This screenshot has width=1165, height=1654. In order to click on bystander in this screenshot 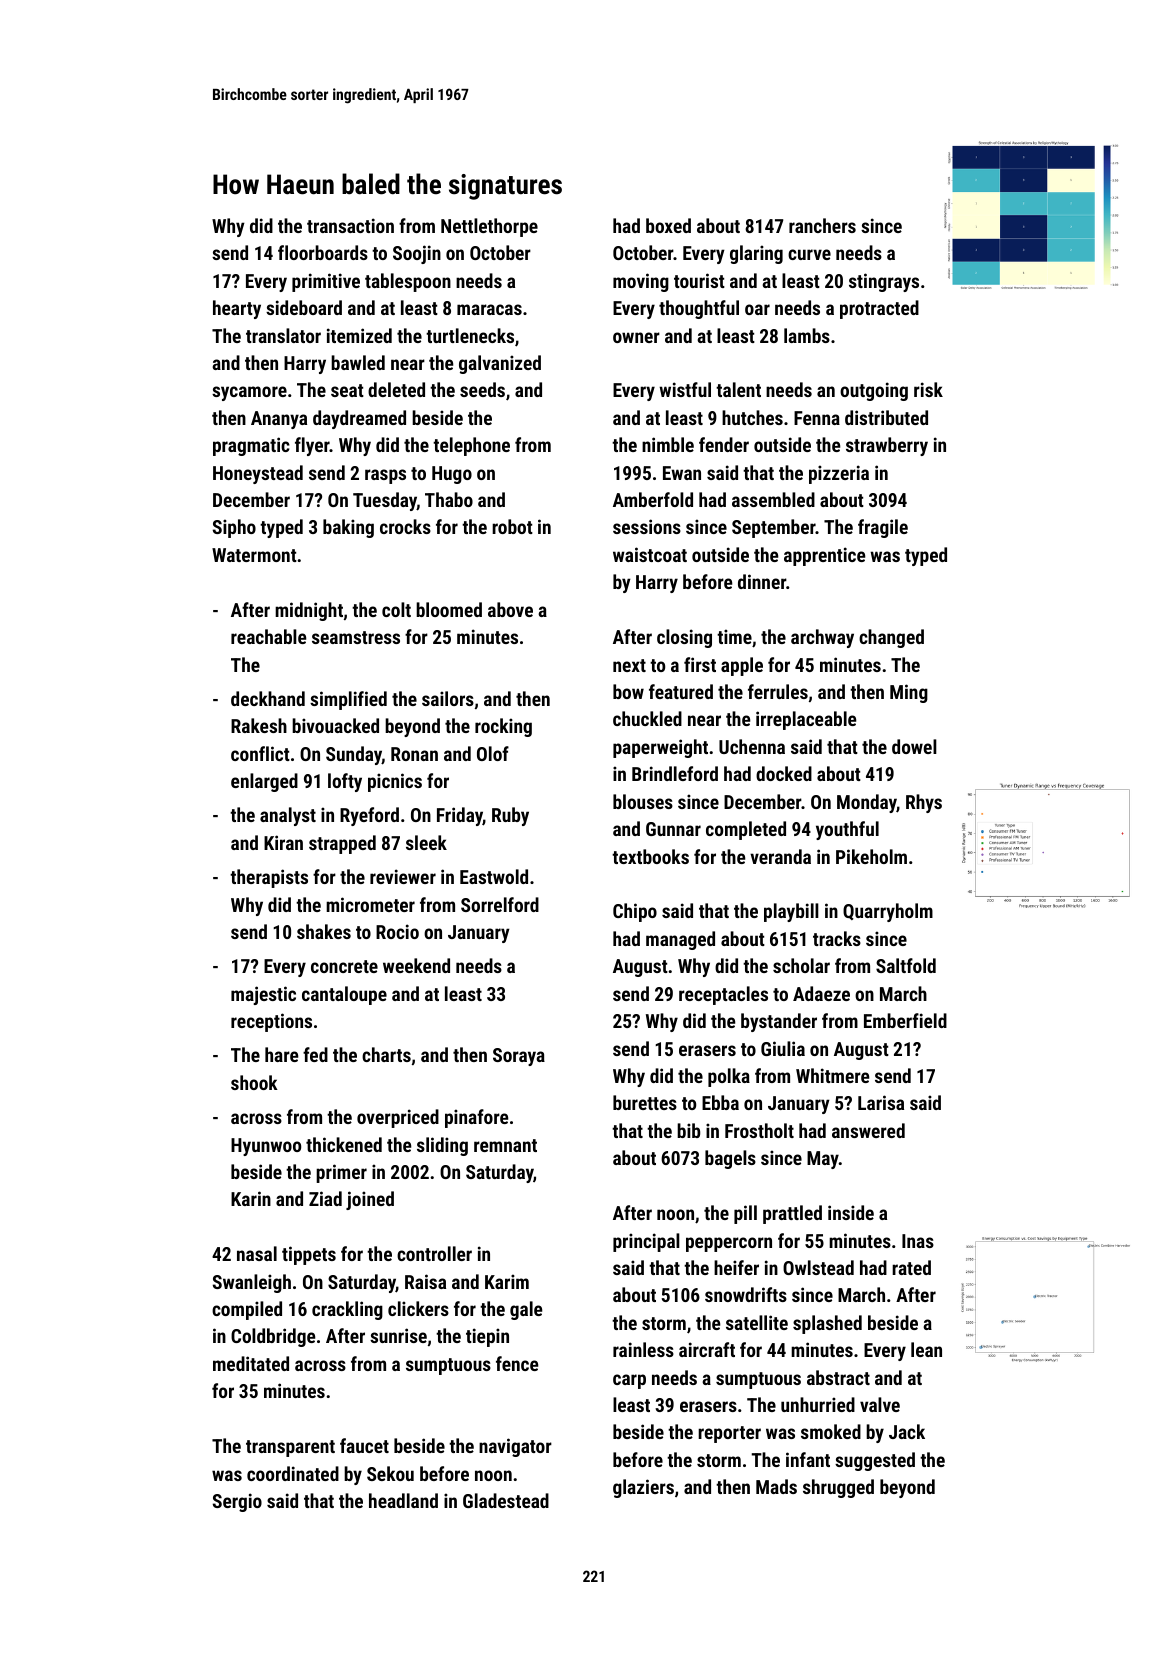, I will do `click(779, 1022)`.
